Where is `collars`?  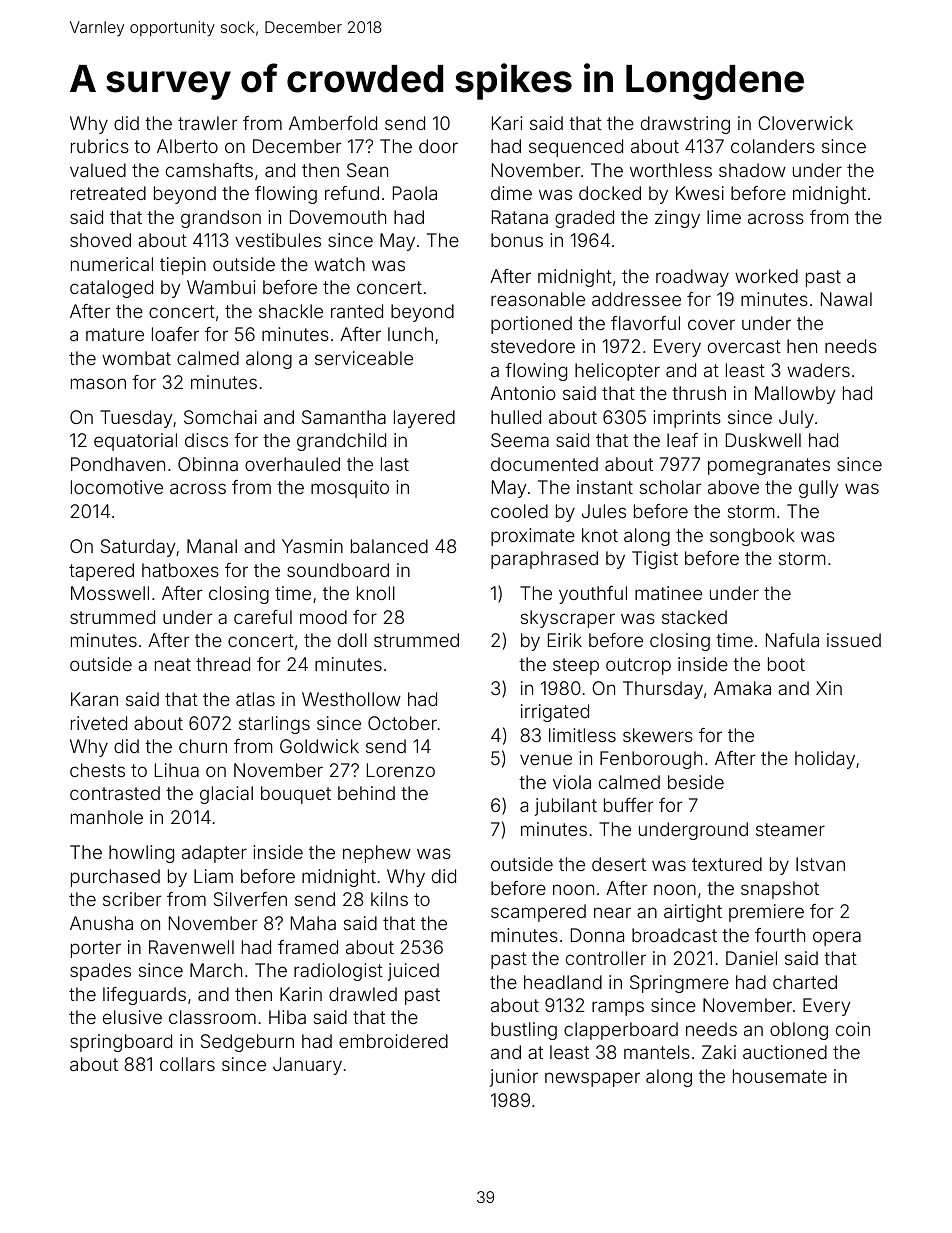
collars is located at coordinates (187, 1064).
